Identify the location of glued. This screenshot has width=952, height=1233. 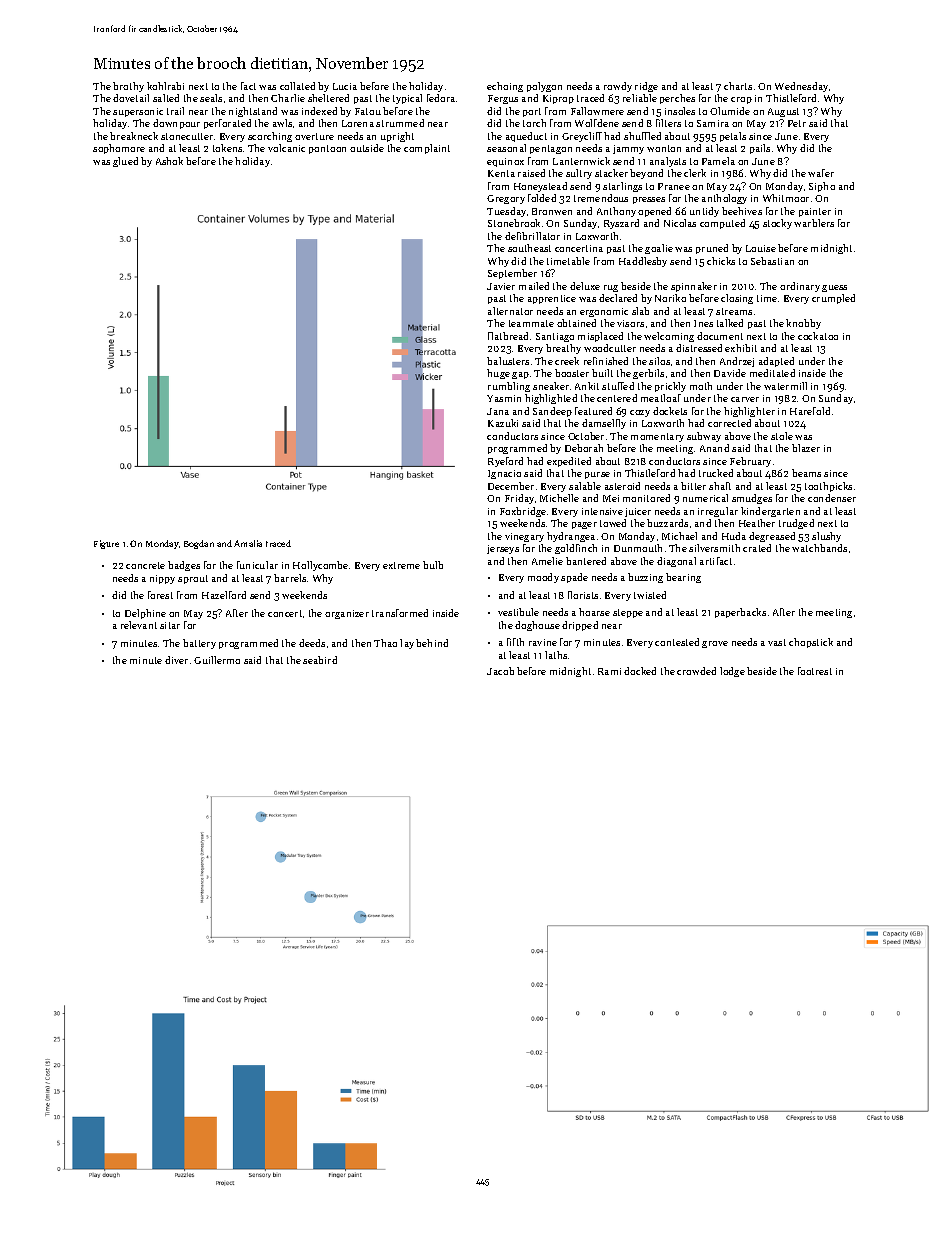
(125, 162).
